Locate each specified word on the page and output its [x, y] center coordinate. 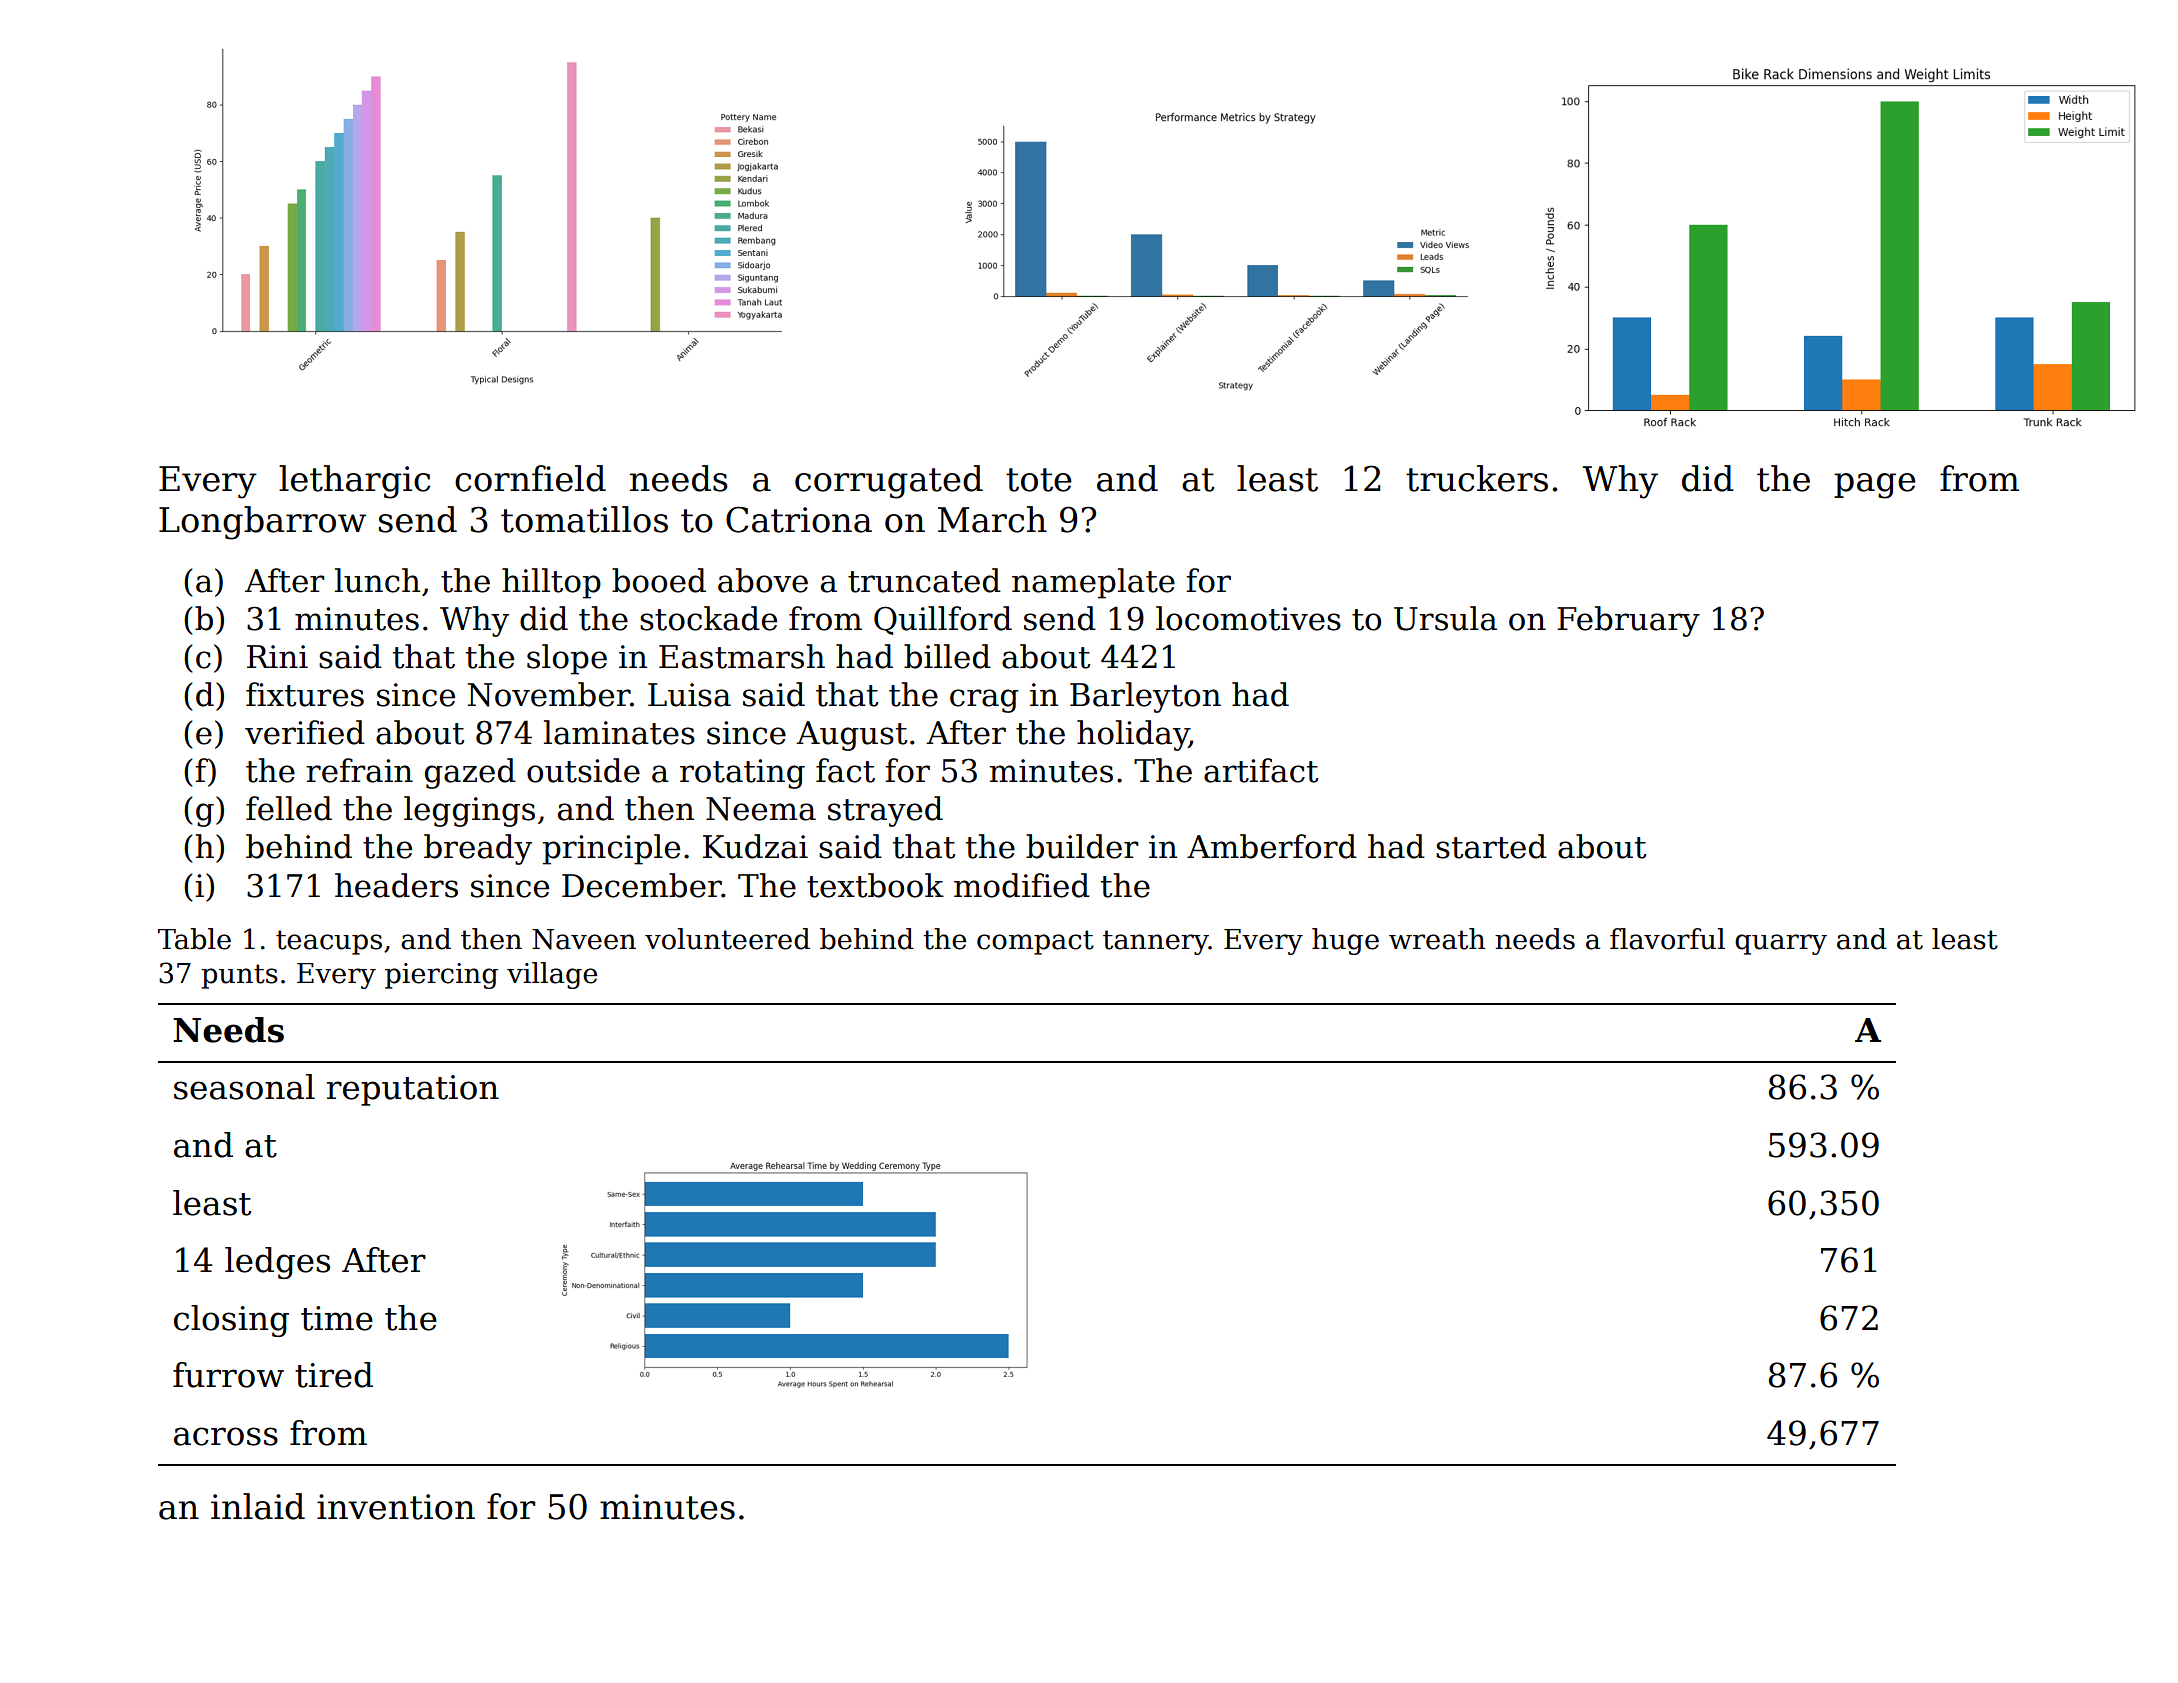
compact [1035, 942]
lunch [377, 580]
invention [396, 1507]
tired [334, 1375]
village [552, 975]
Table [194, 939]
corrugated [889, 482]
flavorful [1667, 939]
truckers [1477, 478]
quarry [1781, 944]
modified [1022, 885]
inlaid [258, 1506]
